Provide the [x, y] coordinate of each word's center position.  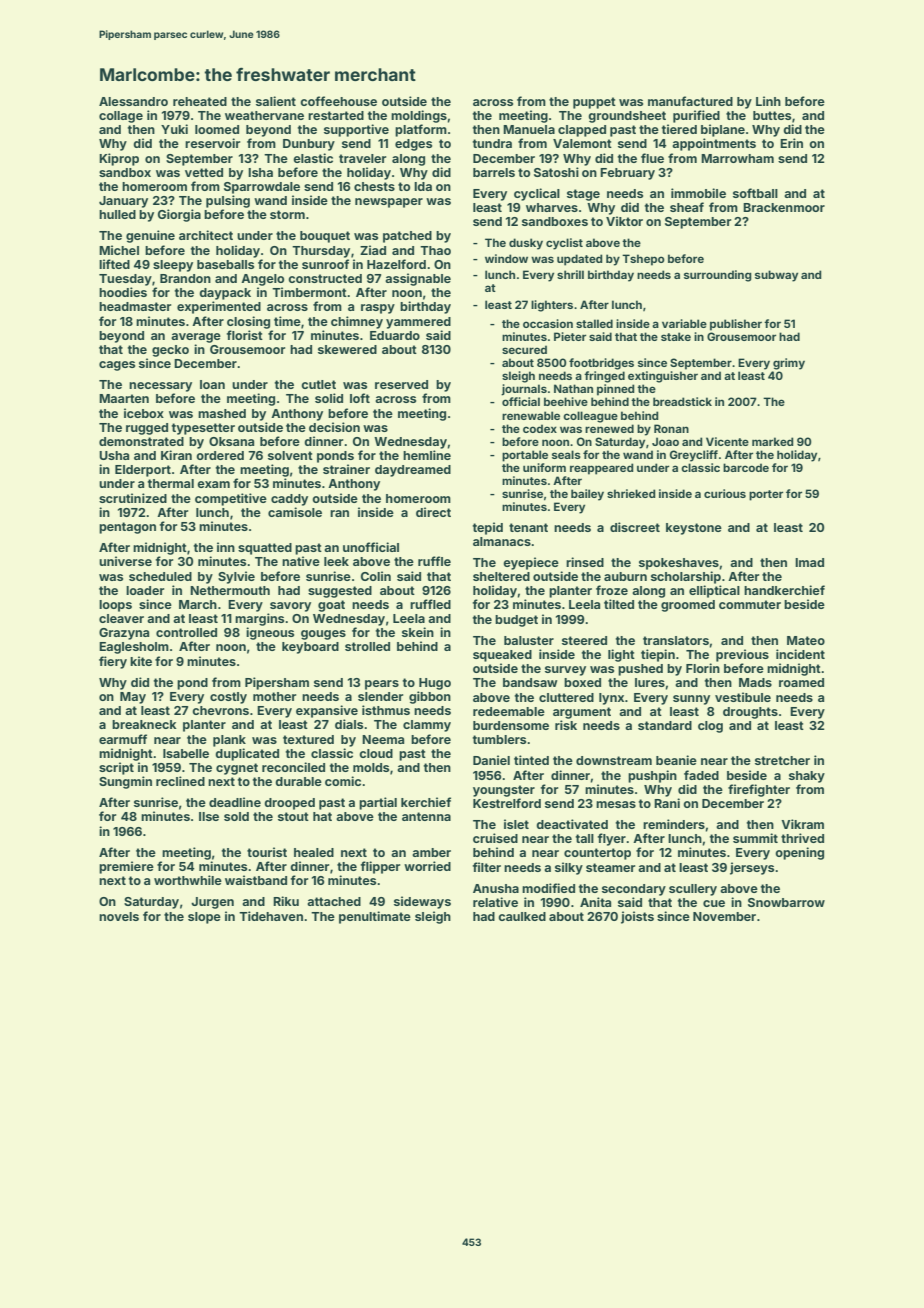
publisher [736, 325]
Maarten [124, 398]
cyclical [537, 194]
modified [548, 888]
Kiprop [119, 159]
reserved [401, 384]
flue [652, 158]
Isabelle [186, 753]
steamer [610, 867]
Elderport [143, 471]
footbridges [601, 364]
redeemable [509, 711]
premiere [126, 867]
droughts [750, 713]
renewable [531, 415]
